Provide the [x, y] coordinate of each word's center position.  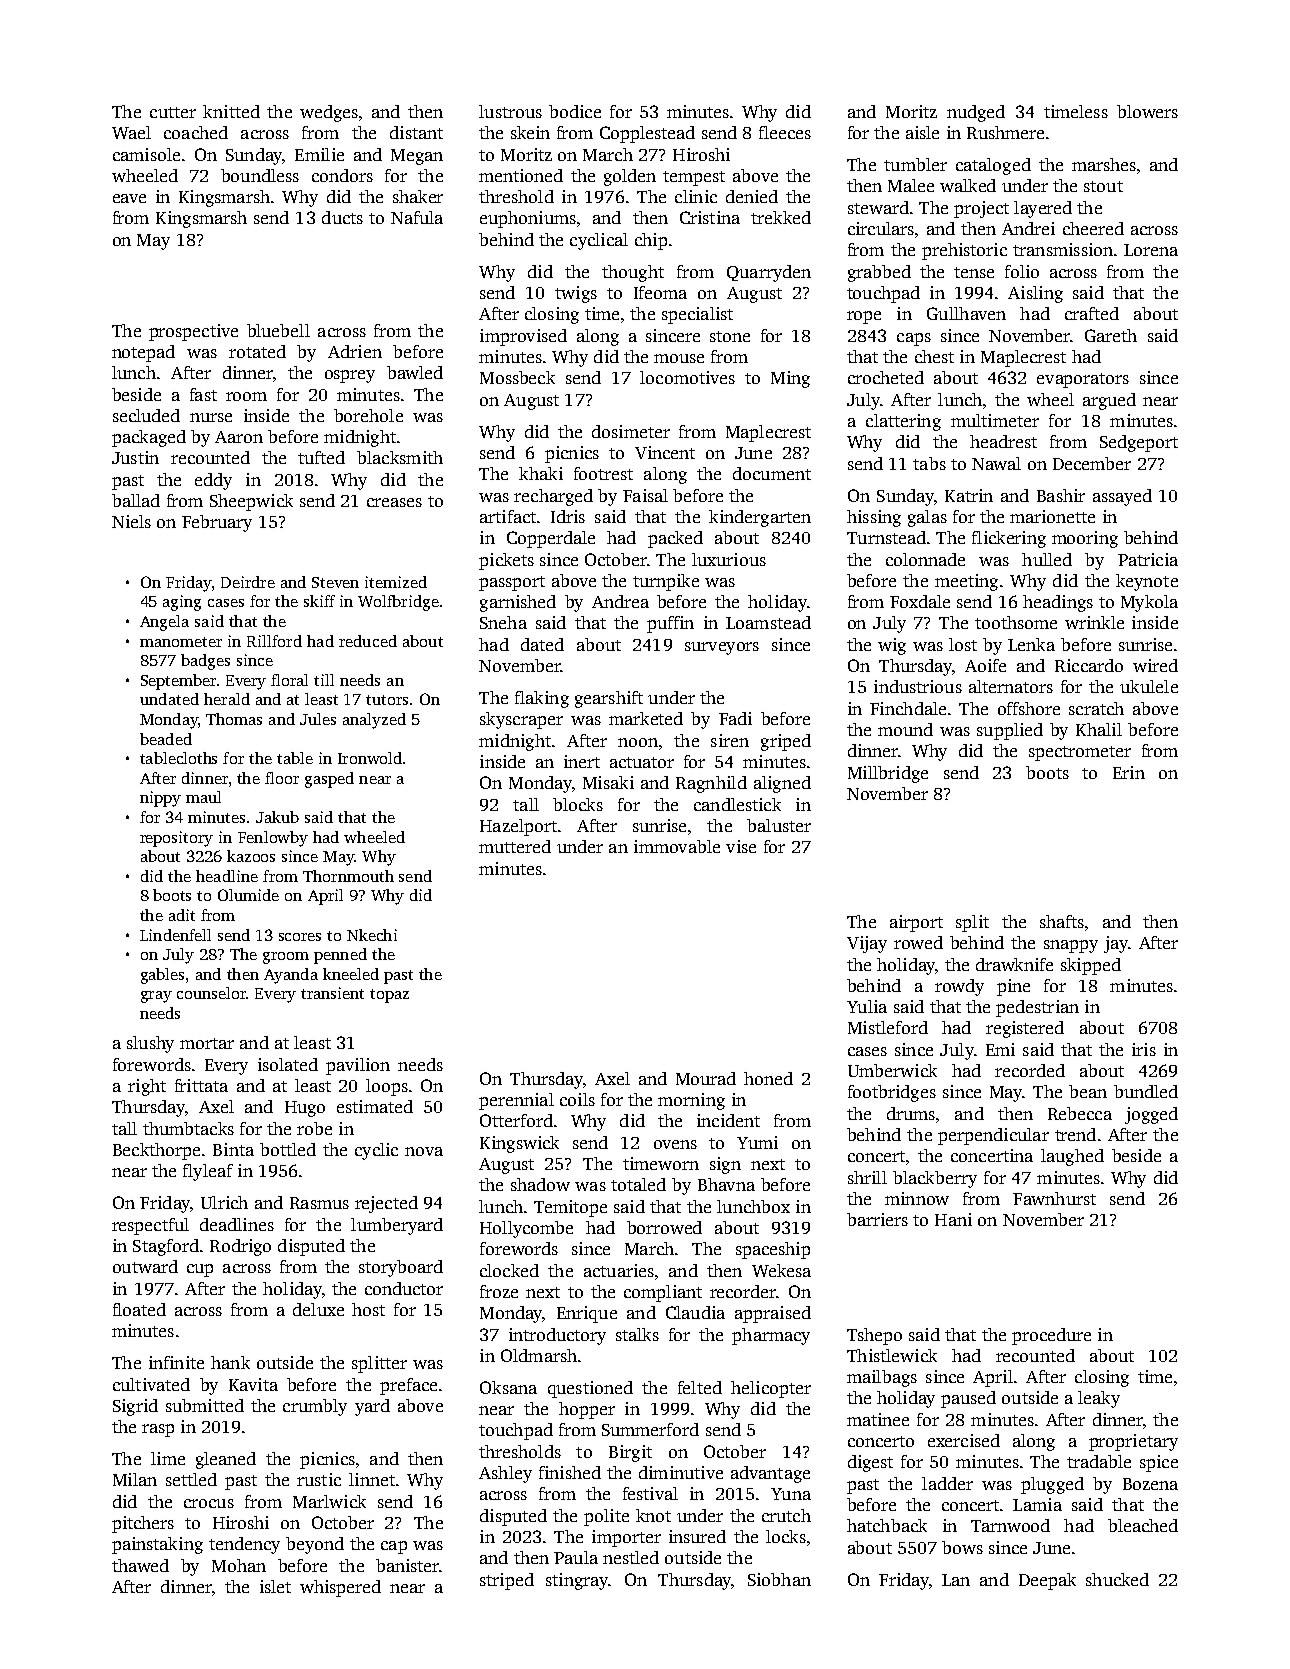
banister [407, 1565]
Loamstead [768, 622]
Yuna [791, 1494]
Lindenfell [175, 935]
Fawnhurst [1054, 1198]
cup [200, 1270]
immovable [677, 846]
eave [129, 198]
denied [752, 196]
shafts [1062, 921]
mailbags [882, 1378]
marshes [1104, 164]
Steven [335, 582]
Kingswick [519, 1144]
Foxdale [920, 601]
